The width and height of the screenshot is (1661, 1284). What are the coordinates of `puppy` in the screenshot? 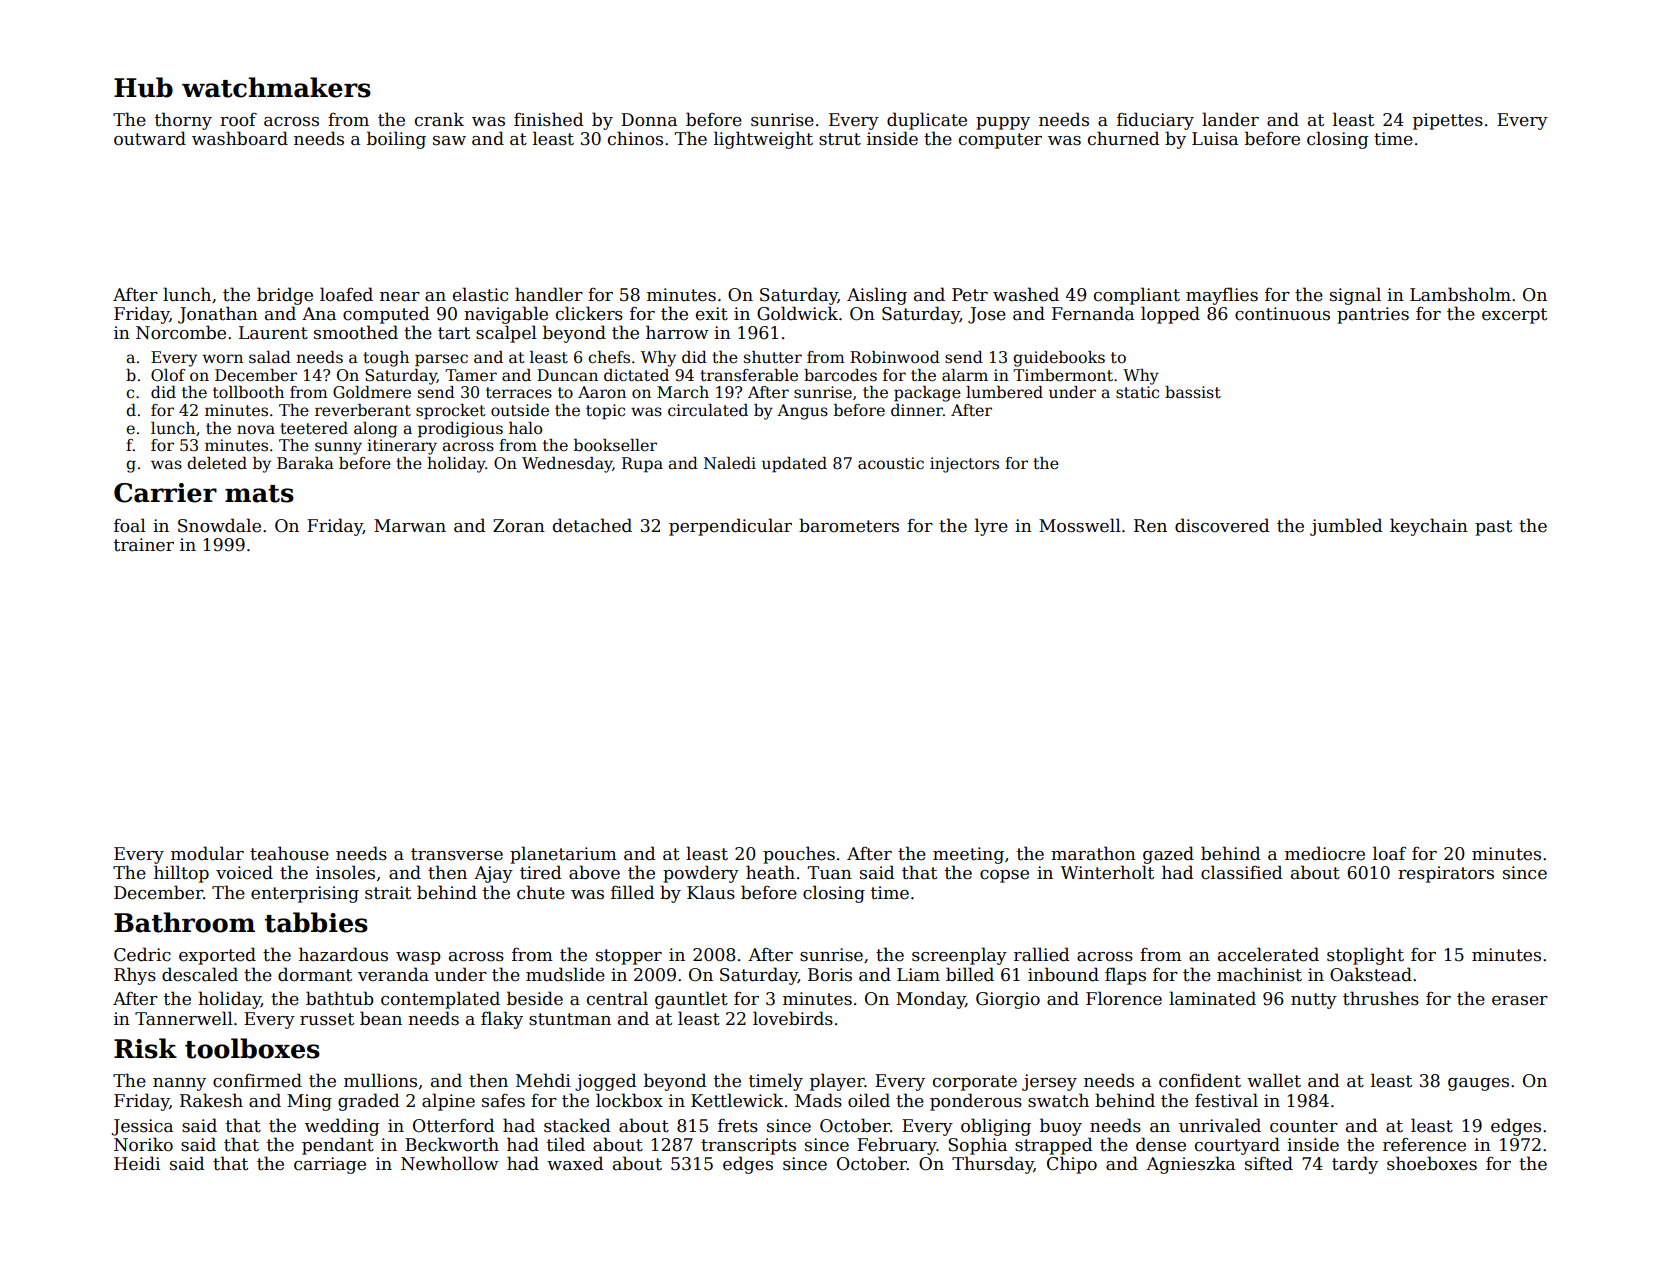 It's located at (1003, 123).
